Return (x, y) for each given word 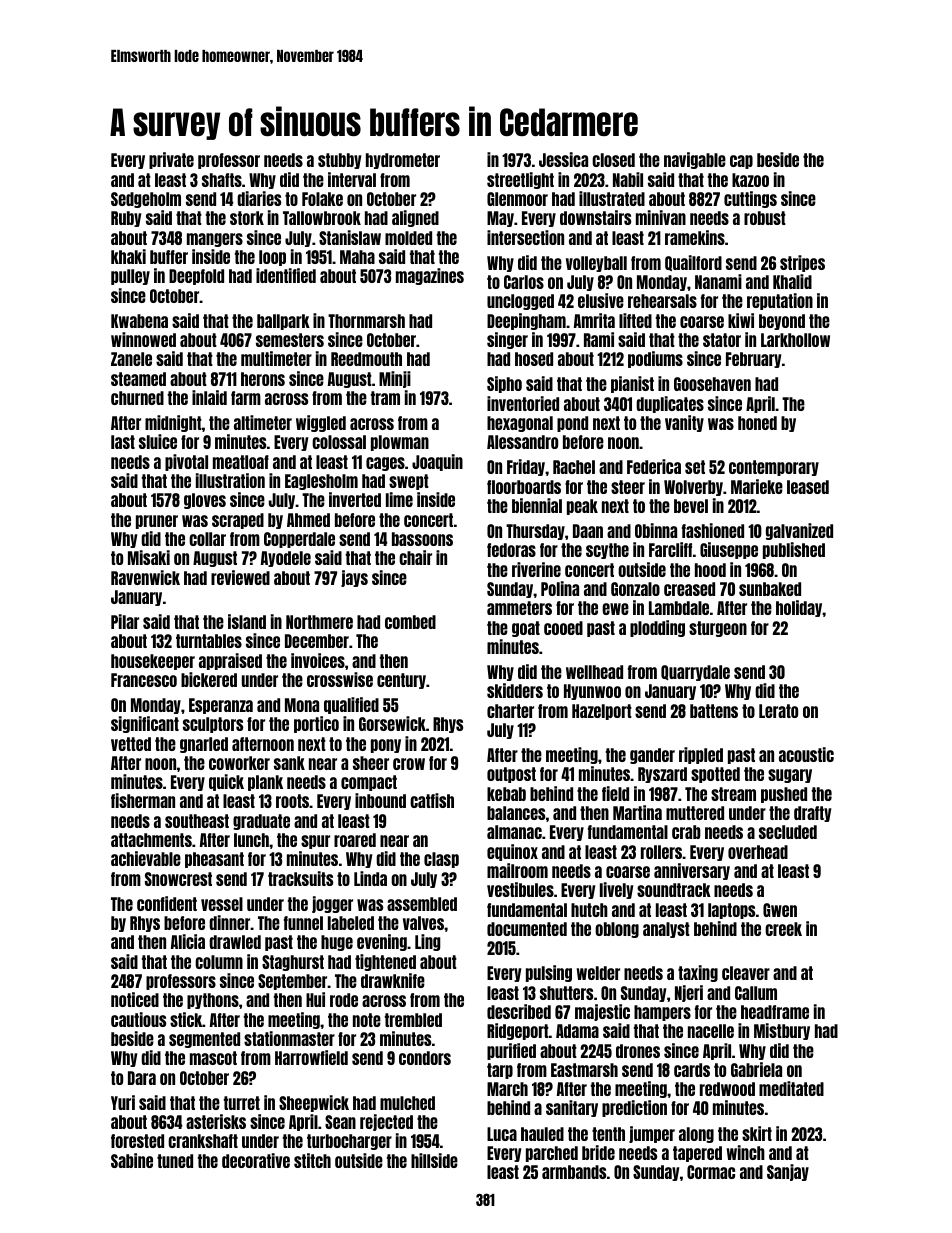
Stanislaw (350, 237)
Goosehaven (712, 384)
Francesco (144, 680)
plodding (657, 628)
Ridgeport (518, 1031)
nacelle (711, 1031)
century (401, 681)
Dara (142, 1078)
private (171, 160)
